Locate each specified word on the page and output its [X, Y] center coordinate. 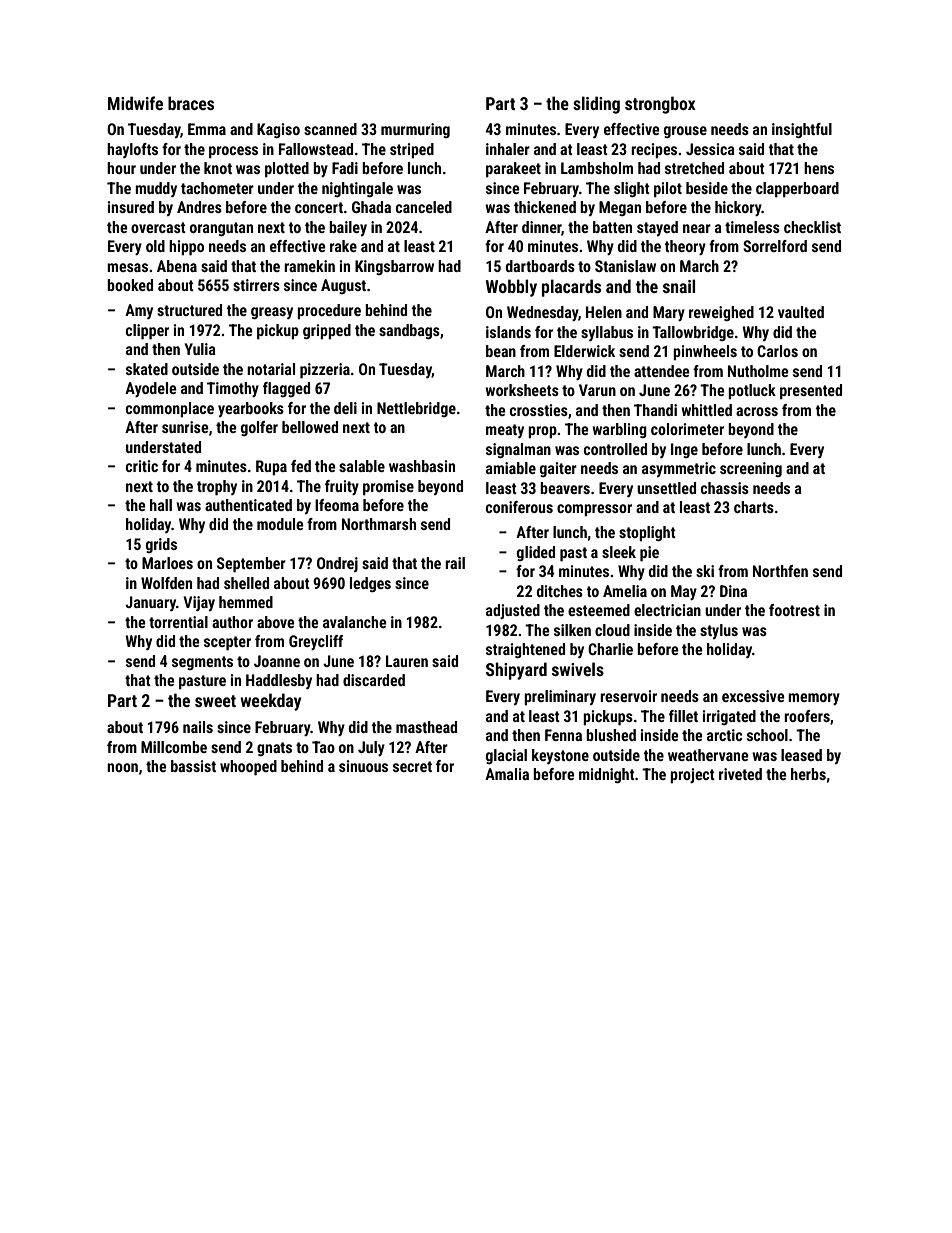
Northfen [780, 571]
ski [705, 571]
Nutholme [758, 371]
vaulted [801, 312]
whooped [248, 768]
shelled [246, 583]
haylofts [132, 150]
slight [632, 189]
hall [161, 505]
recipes [654, 151]
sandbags [409, 331]
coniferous [519, 507]
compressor [594, 510]
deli [345, 408]
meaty [505, 431]
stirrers [256, 285]
